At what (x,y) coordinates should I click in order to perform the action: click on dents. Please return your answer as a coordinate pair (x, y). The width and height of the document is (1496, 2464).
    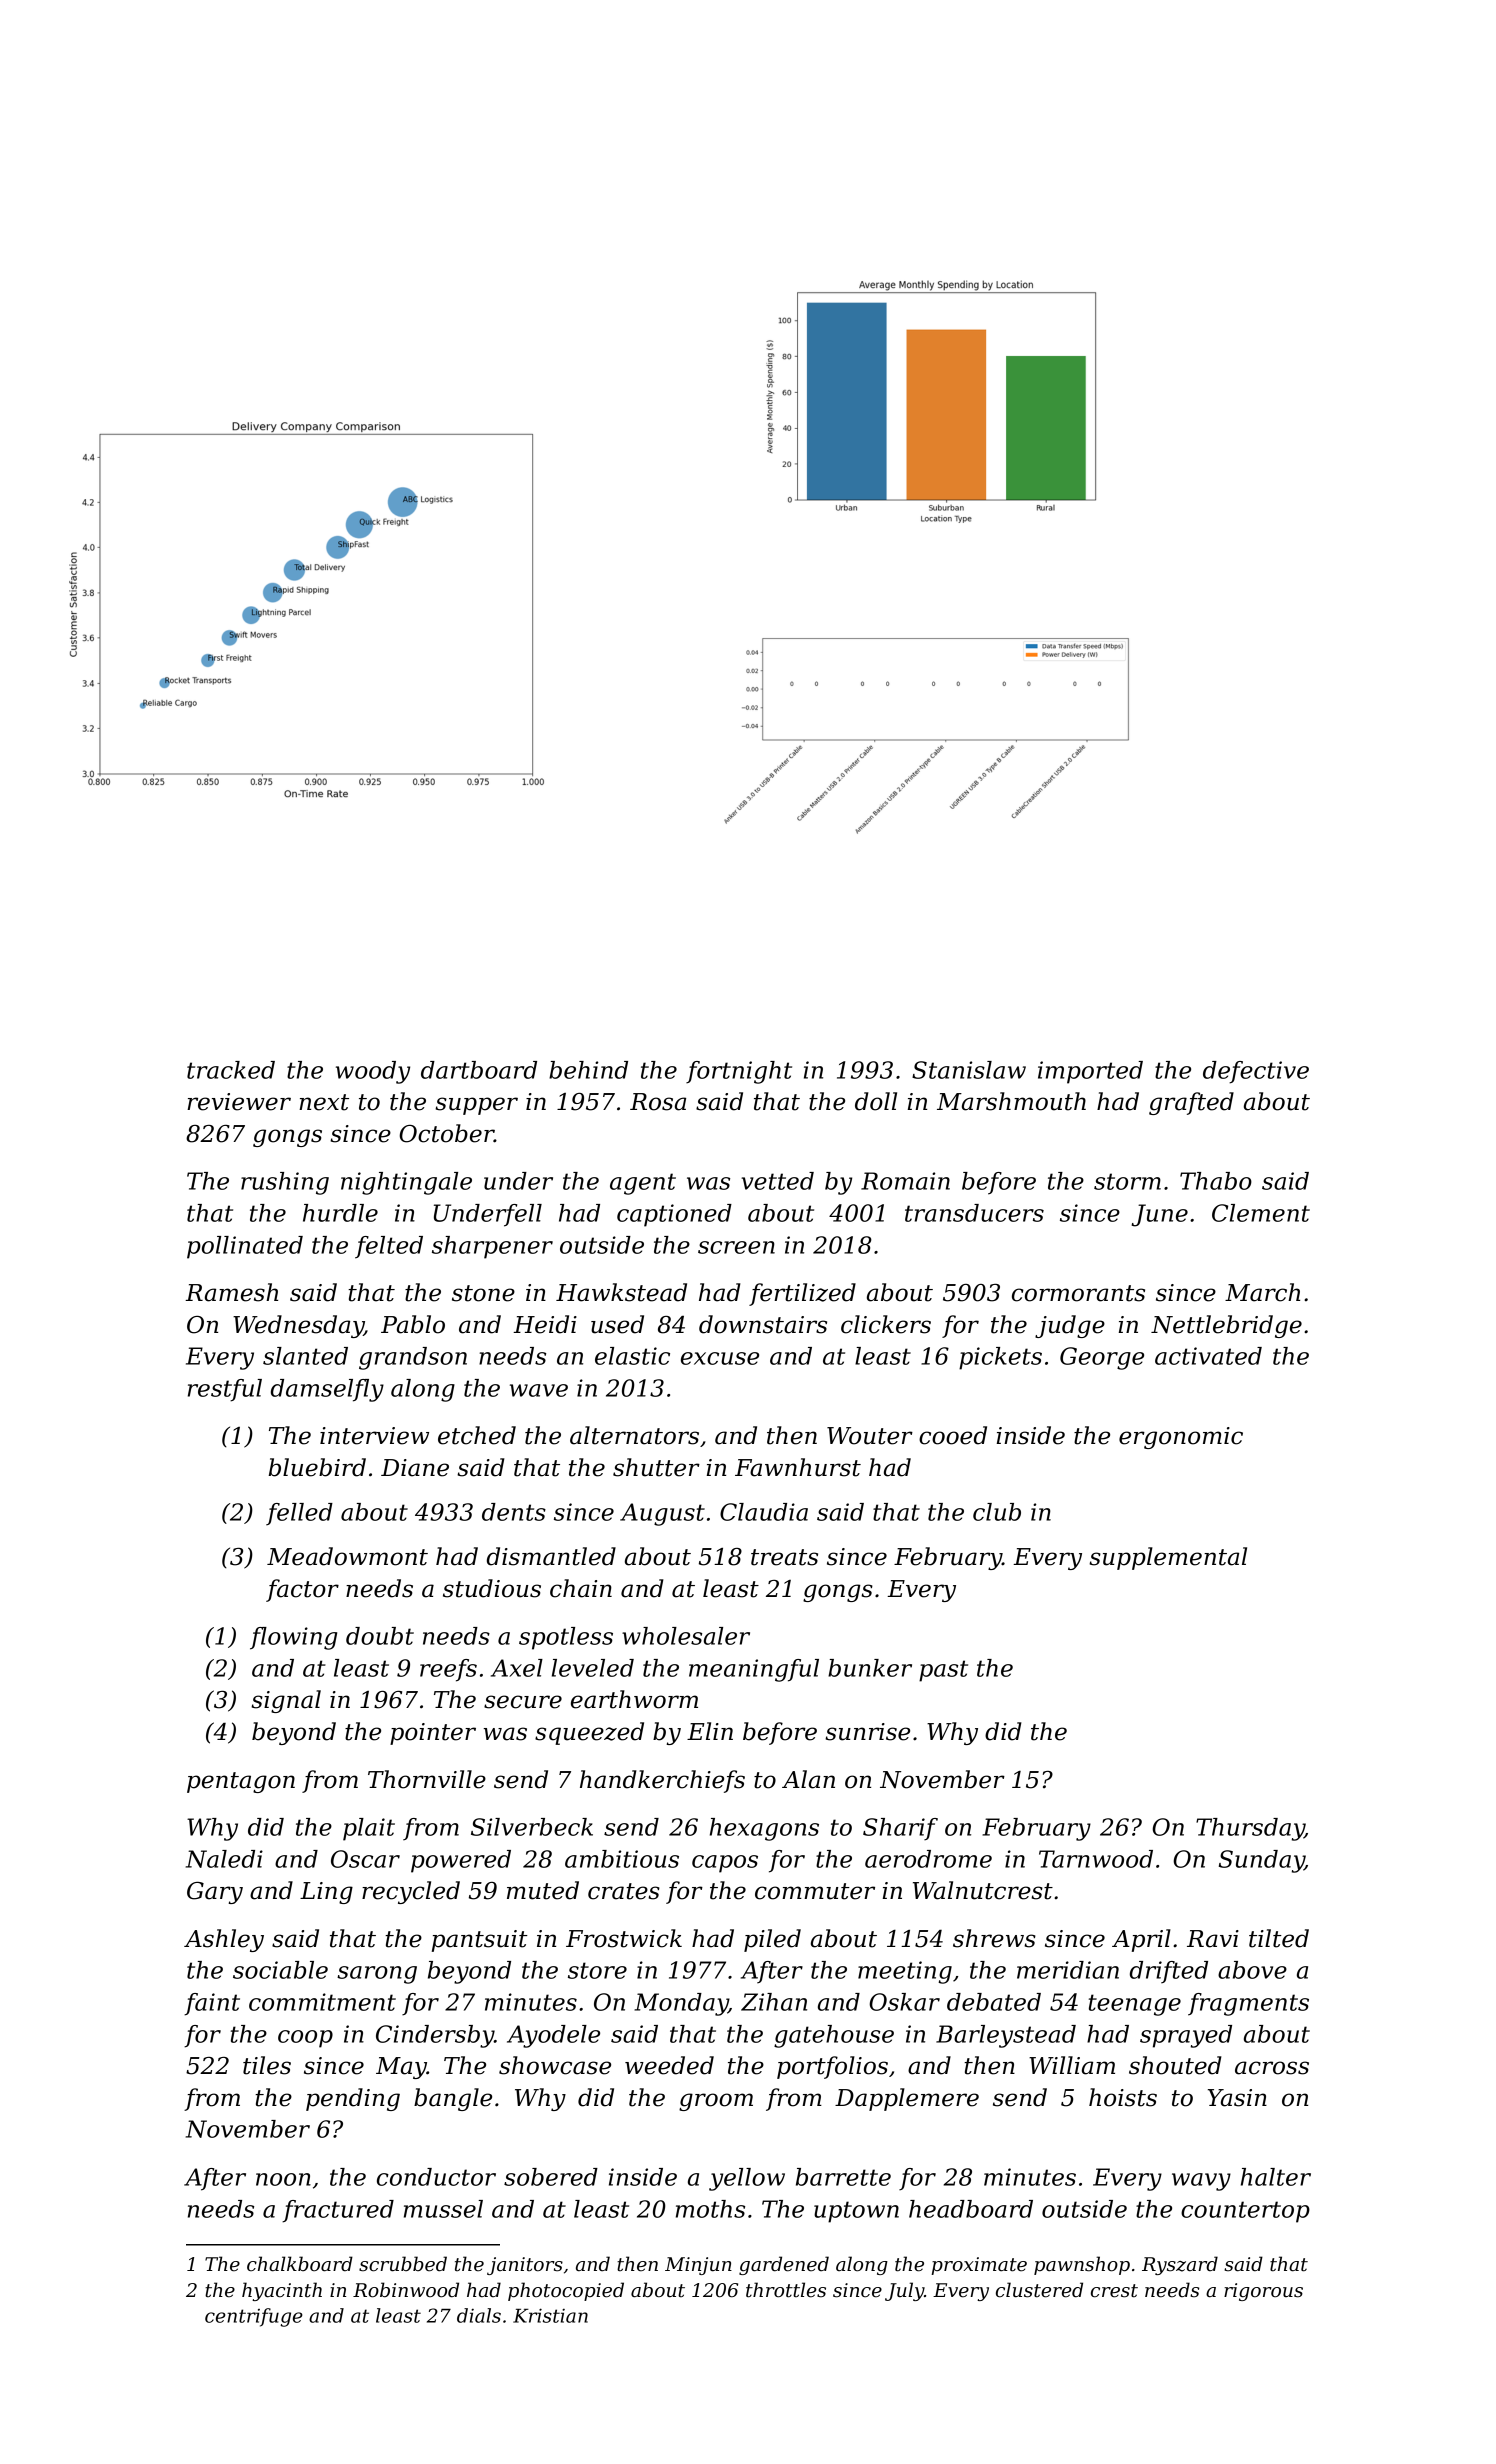
    Looking at the image, I should click on (514, 1512).
